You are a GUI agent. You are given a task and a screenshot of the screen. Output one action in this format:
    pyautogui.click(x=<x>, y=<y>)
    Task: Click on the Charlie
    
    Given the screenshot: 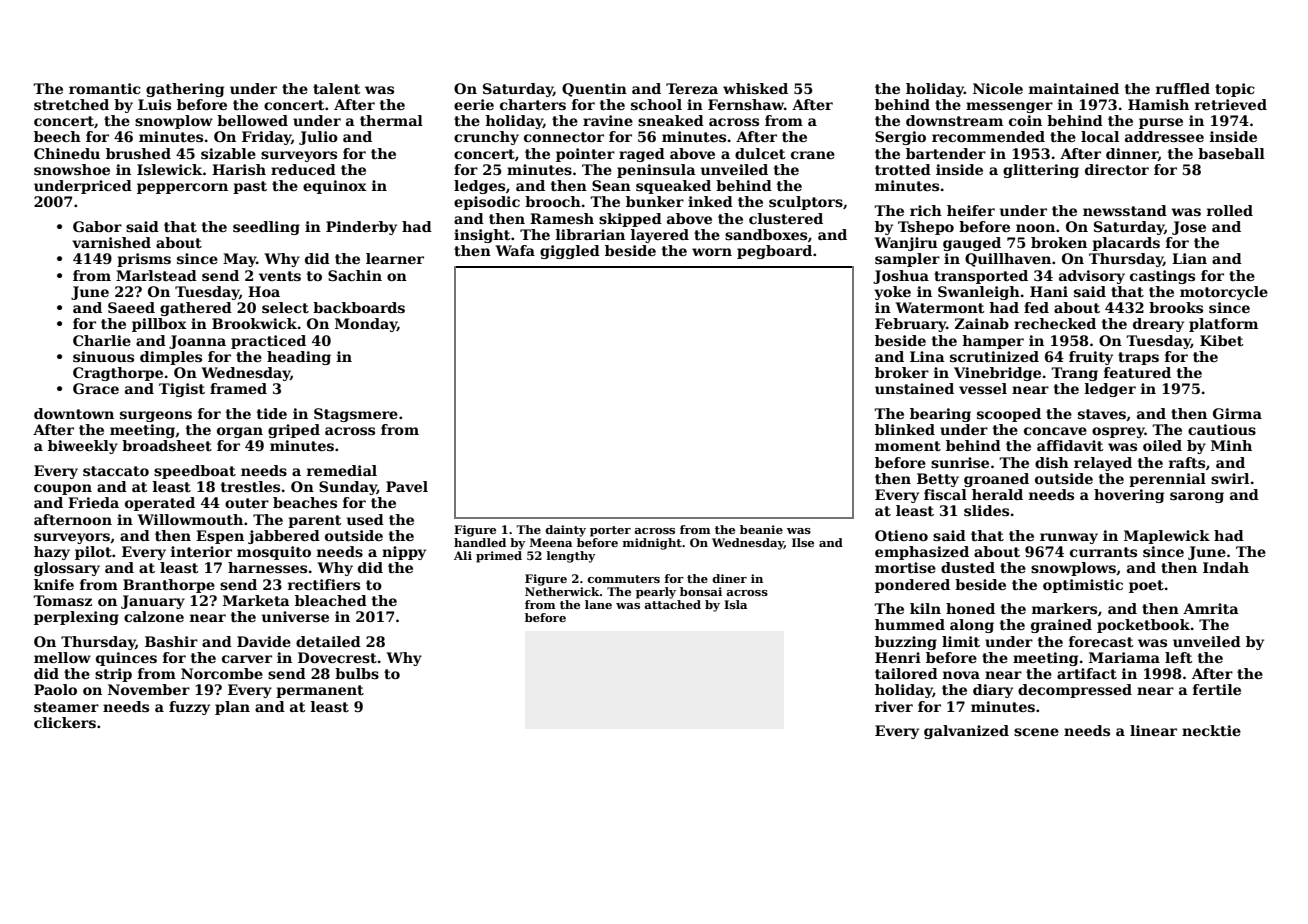 What is the action you would take?
    pyautogui.click(x=102, y=340)
